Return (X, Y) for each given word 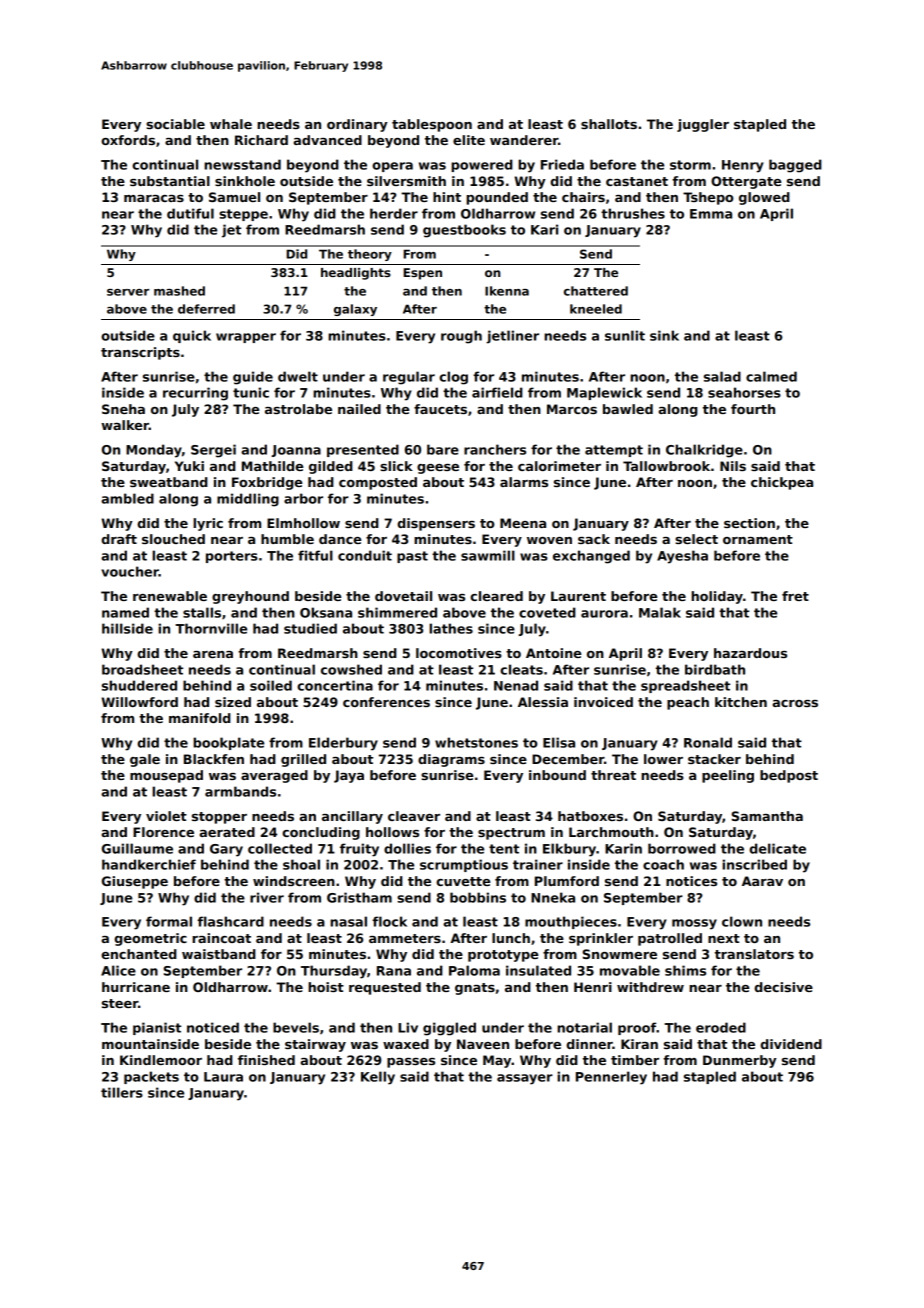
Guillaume (137, 848)
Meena (523, 523)
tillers (122, 1092)
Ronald (708, 742)
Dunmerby (740, 1061)
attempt (614, 451)
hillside (127, 628)
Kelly (378, 1078)
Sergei (213, 451)
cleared (496, 596)
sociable (175, 124)
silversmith (406, 181)
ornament (758, 539)
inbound (557, 775)
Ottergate (746, 182)
